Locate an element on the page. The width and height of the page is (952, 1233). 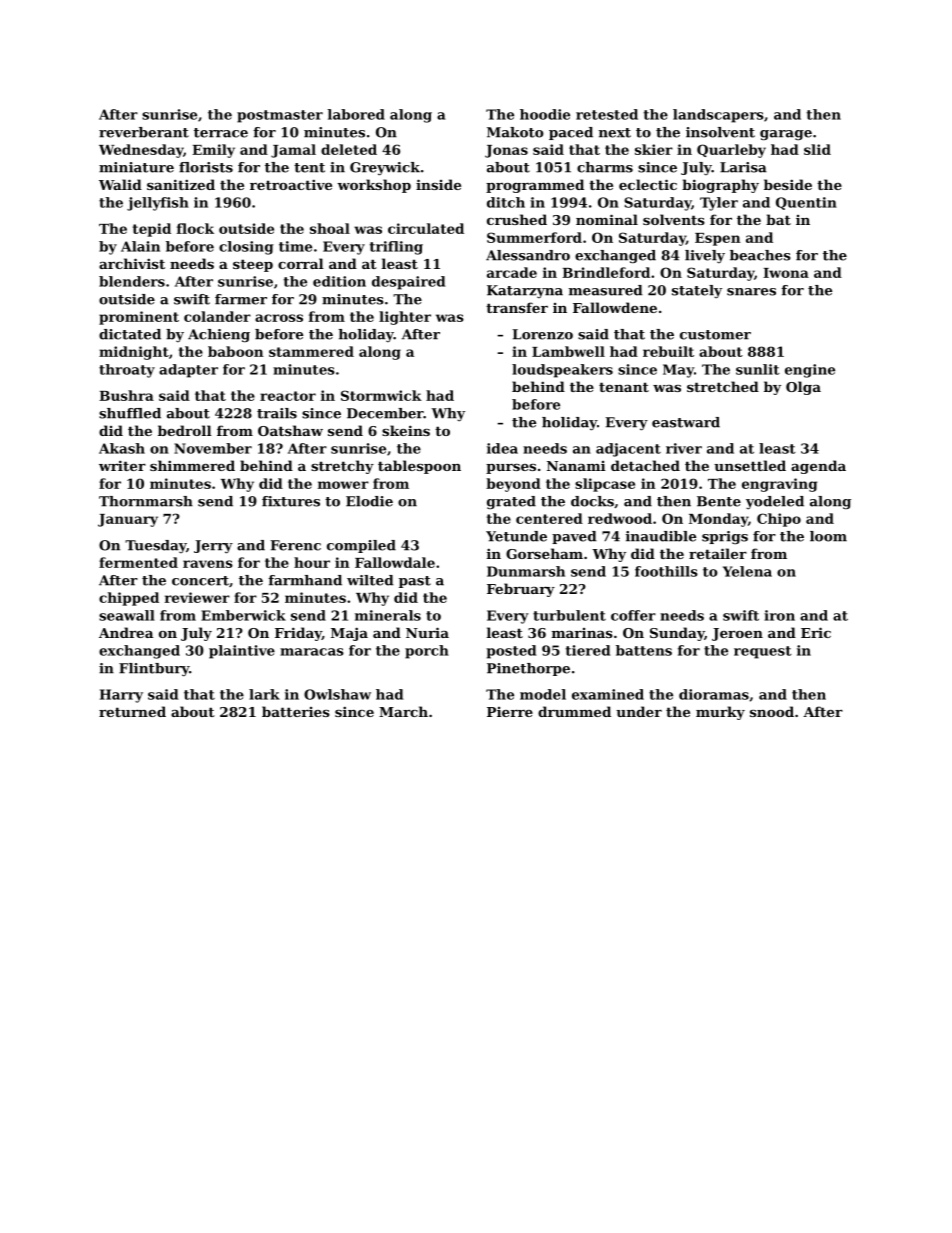
eclectic is located at coordinates (648, 184).
